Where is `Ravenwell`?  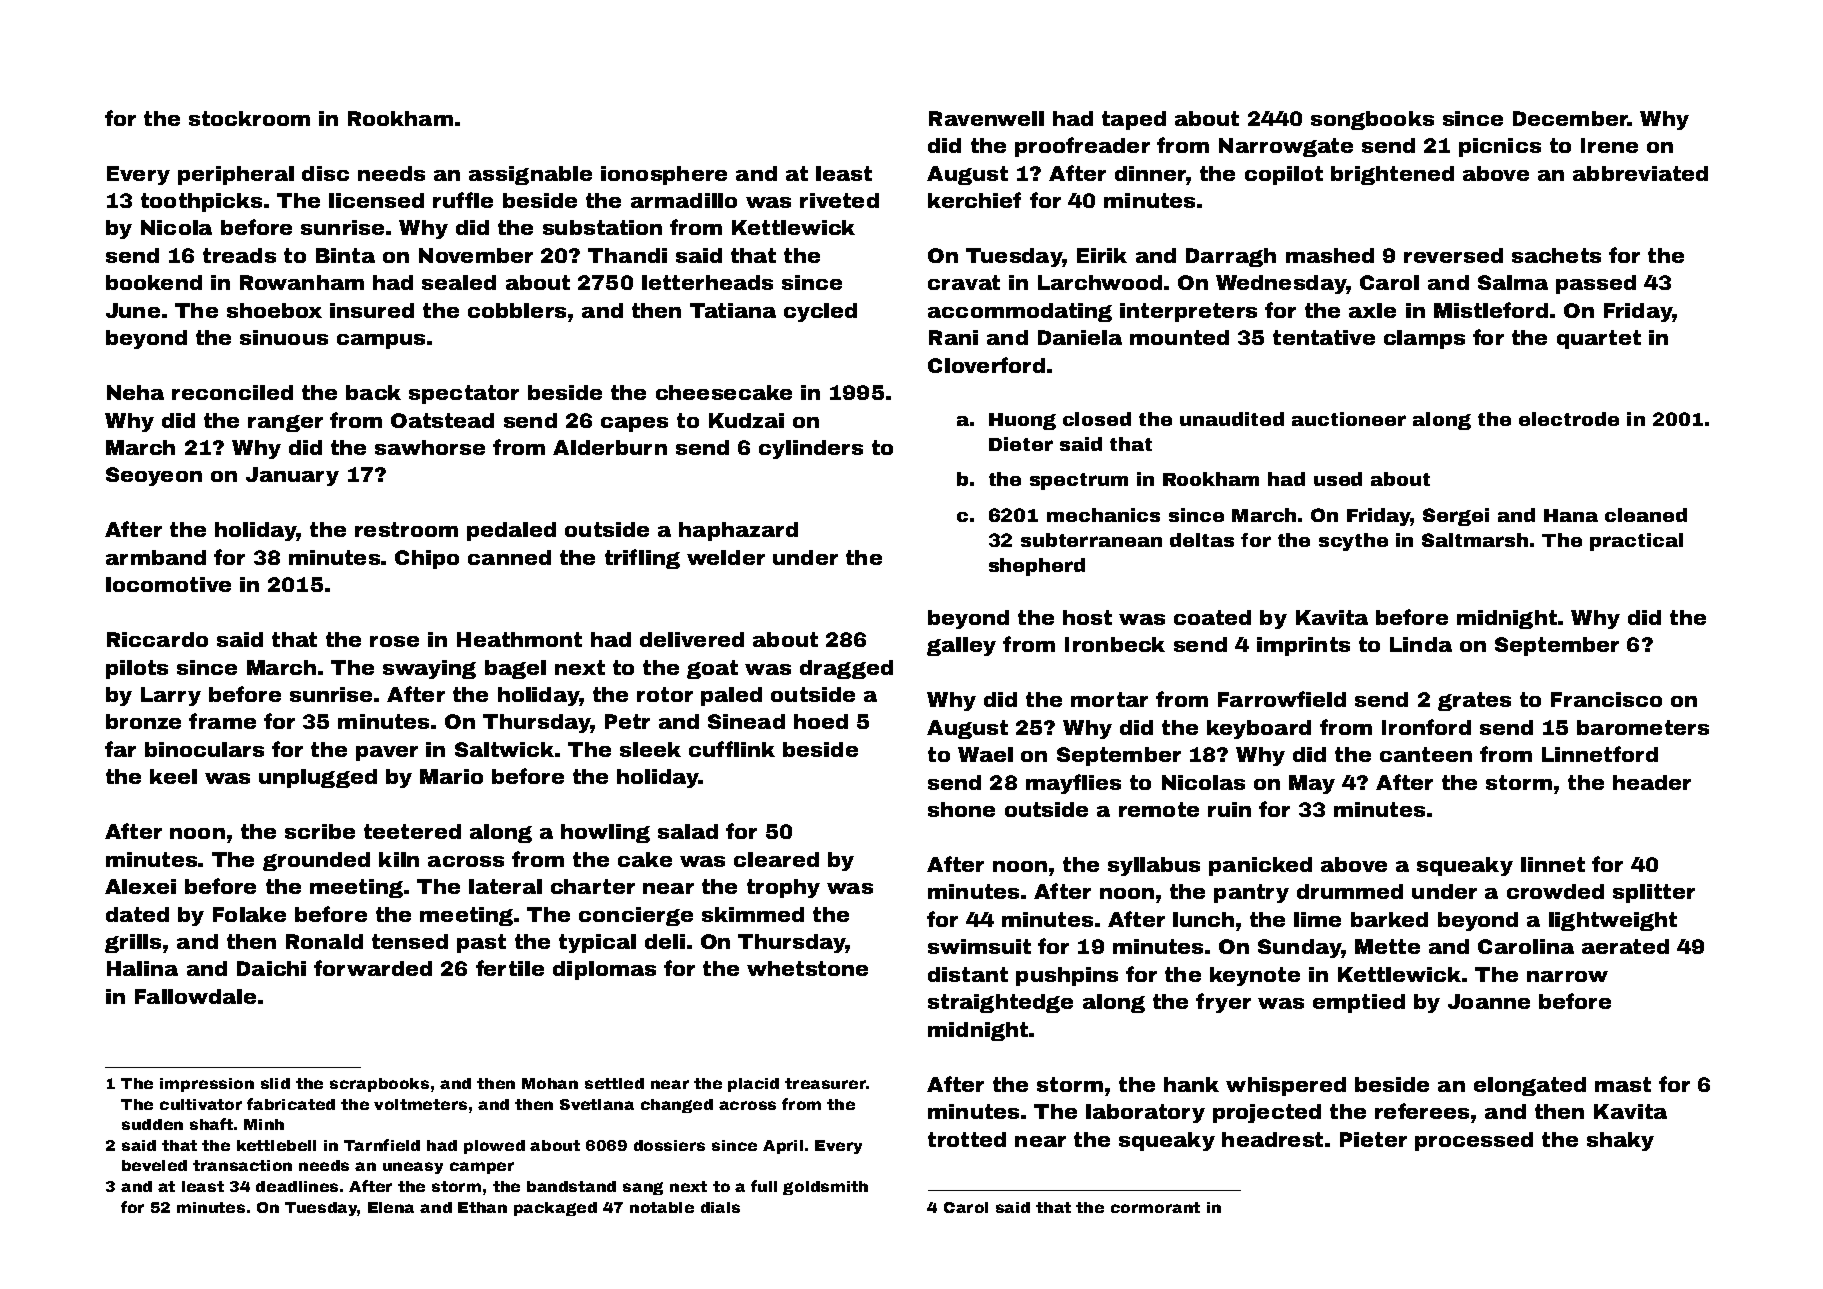 Ravenwell is located at coordinates (986, 118).
